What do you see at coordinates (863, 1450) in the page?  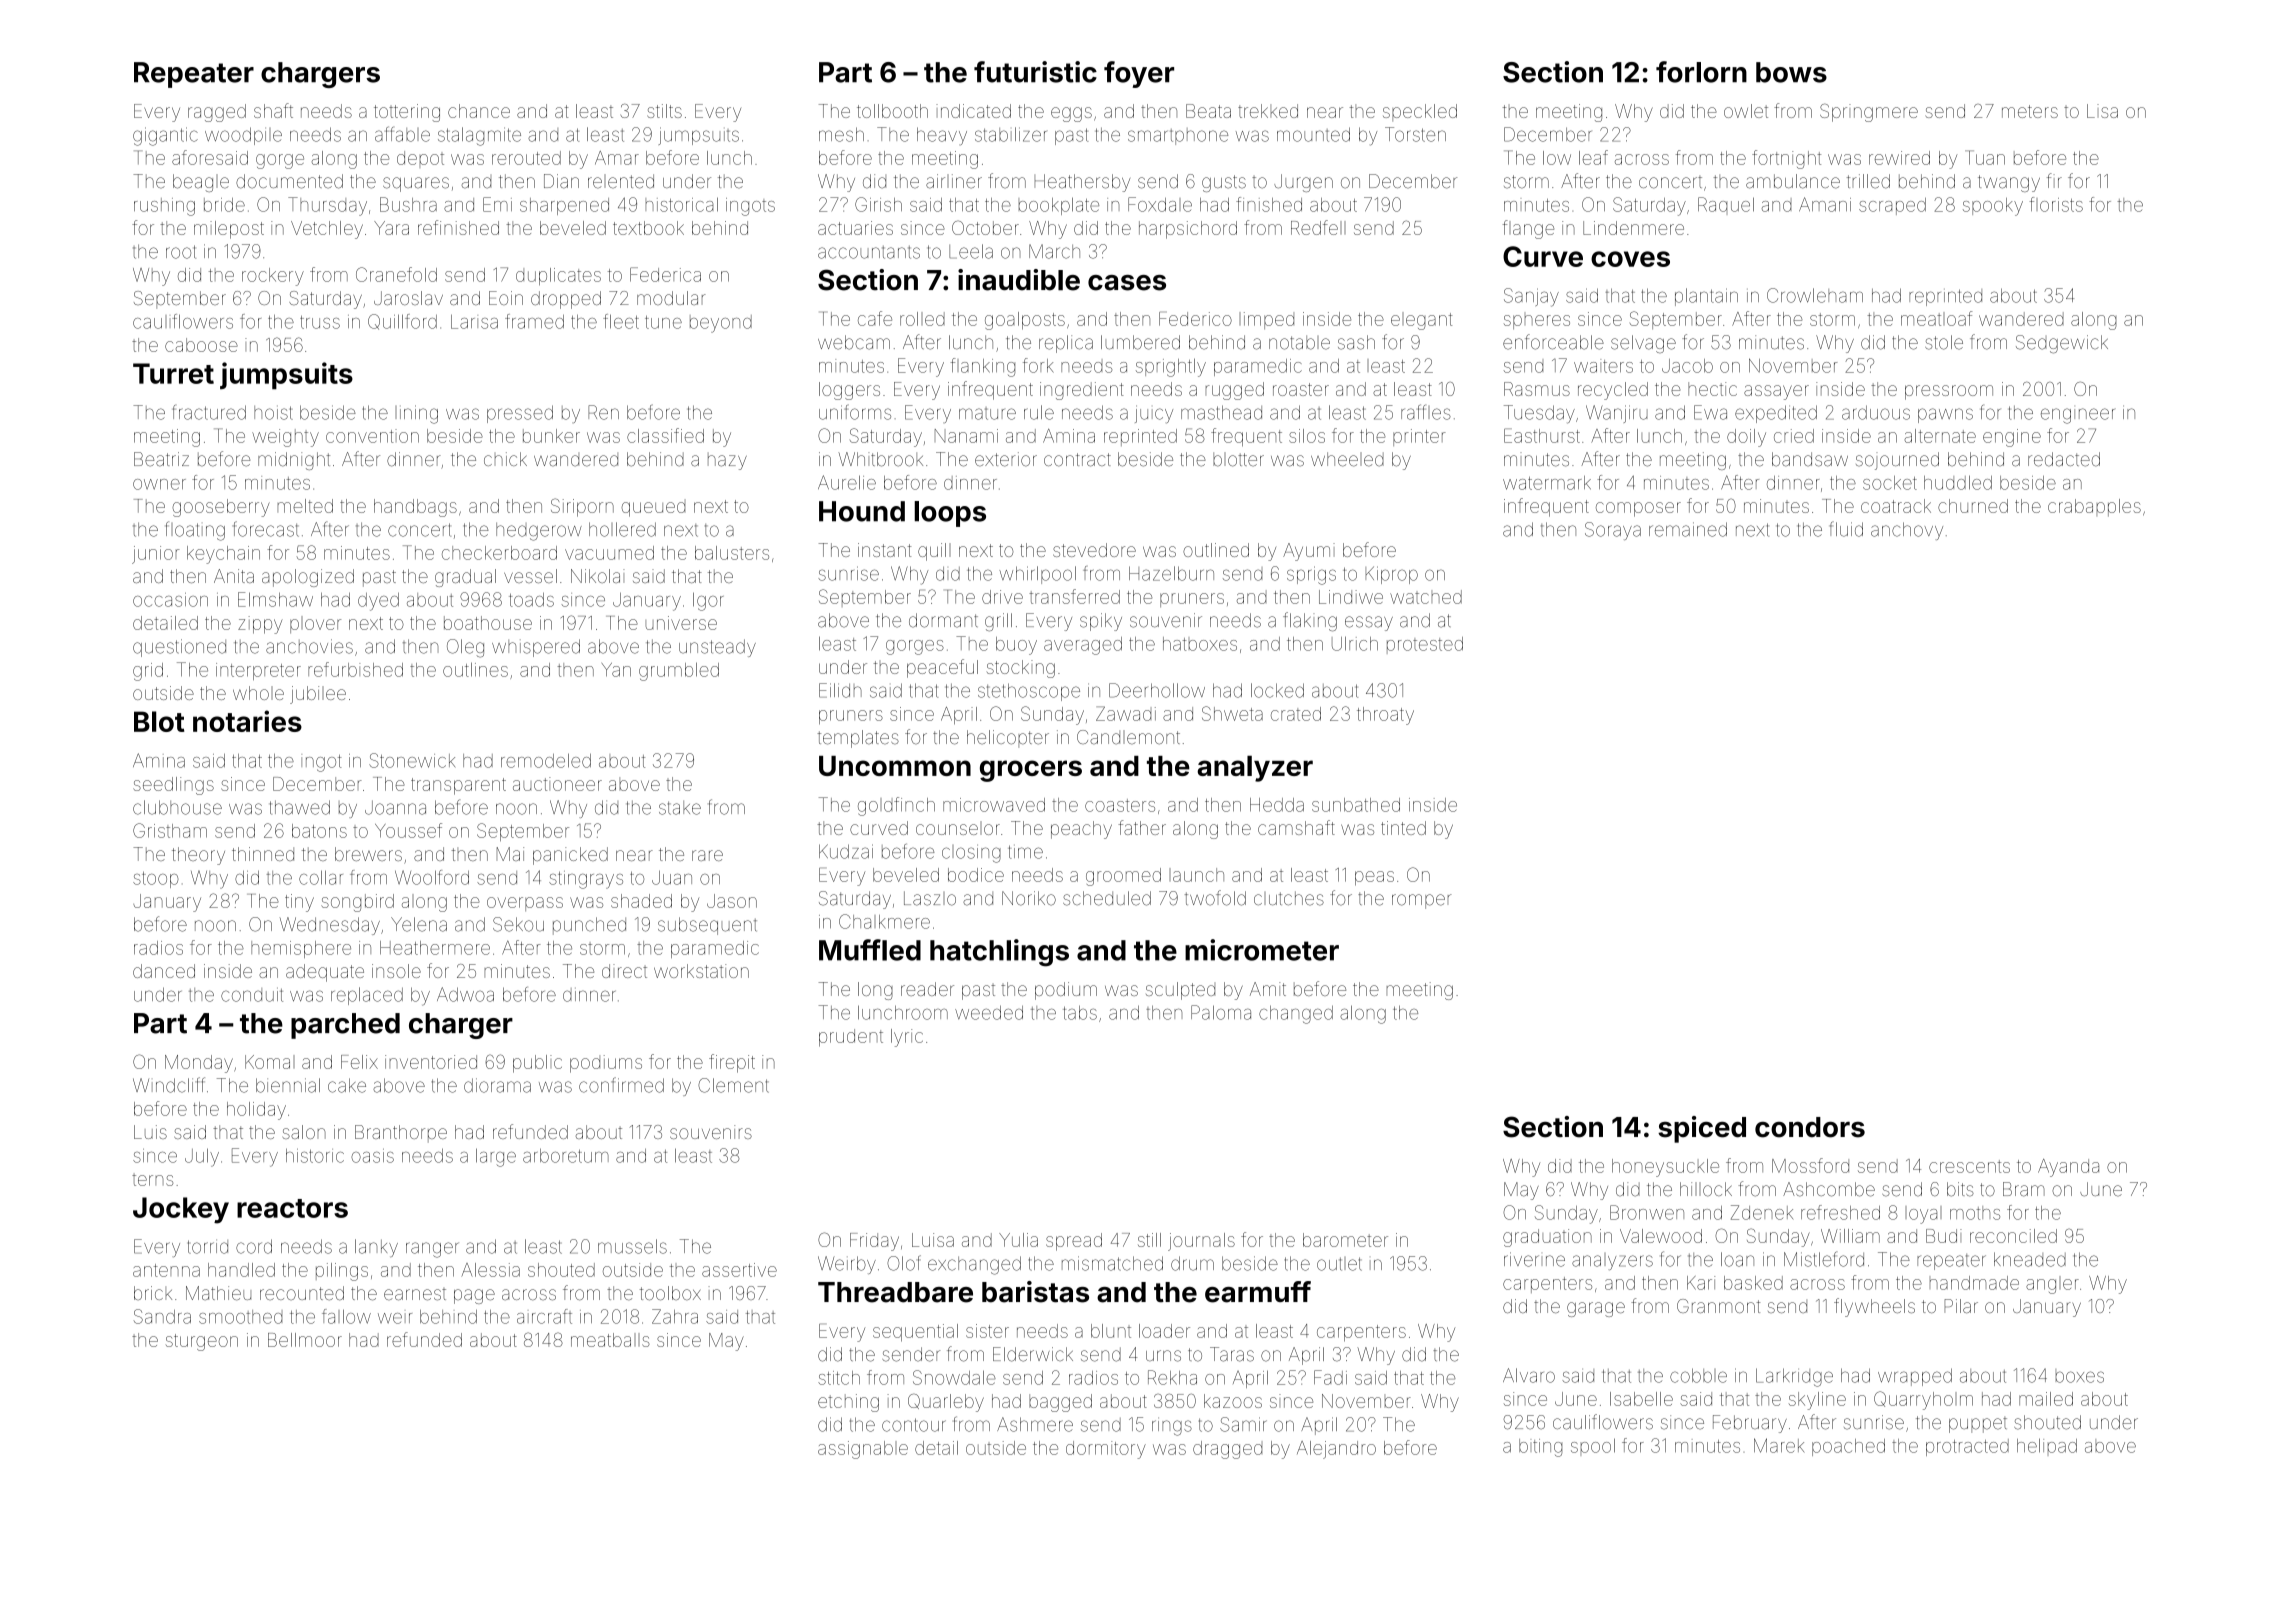 I see `assignable` at bounding box center [863, 1450].
